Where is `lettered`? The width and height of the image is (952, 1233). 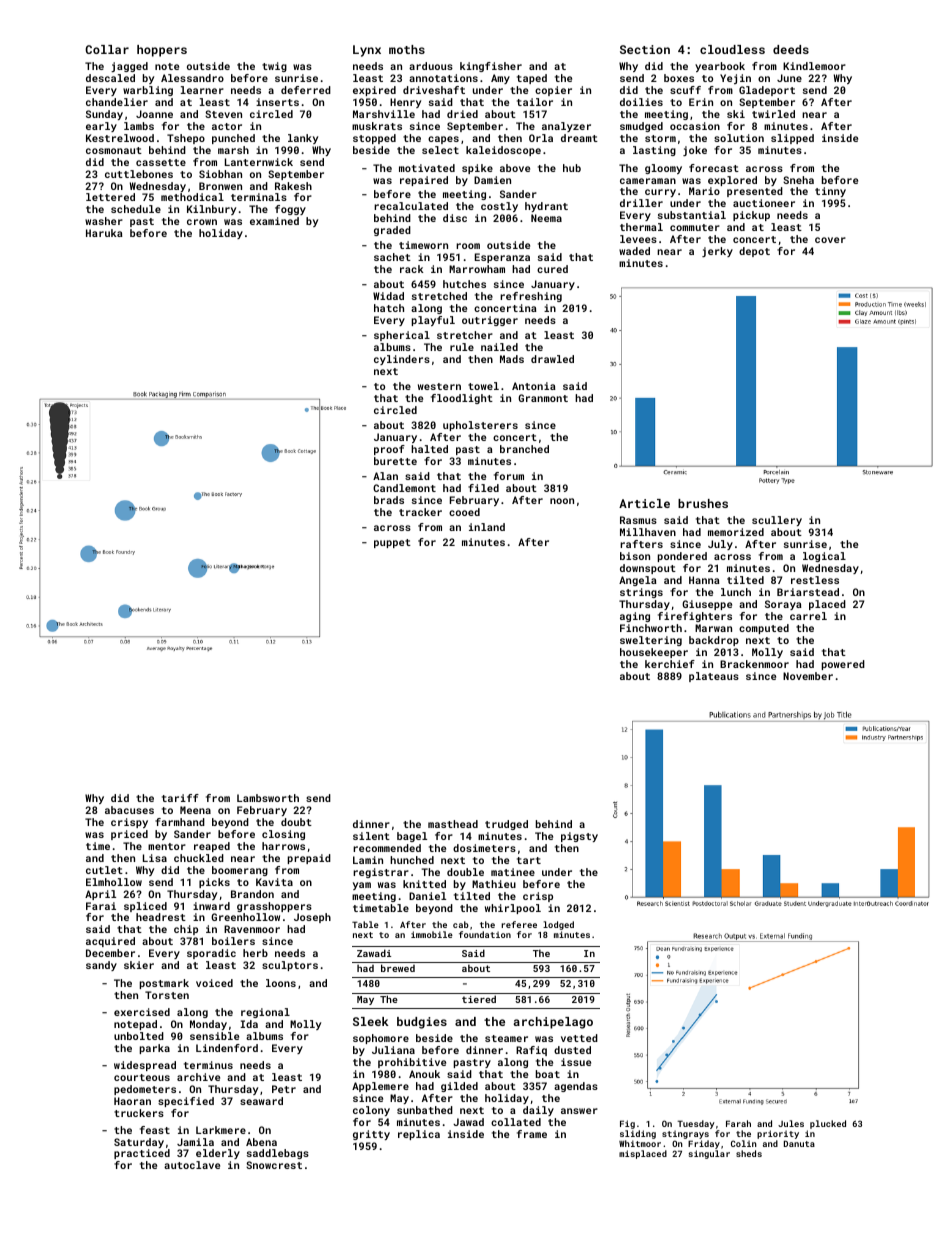 lettered is located at coordinates (110, 197).
